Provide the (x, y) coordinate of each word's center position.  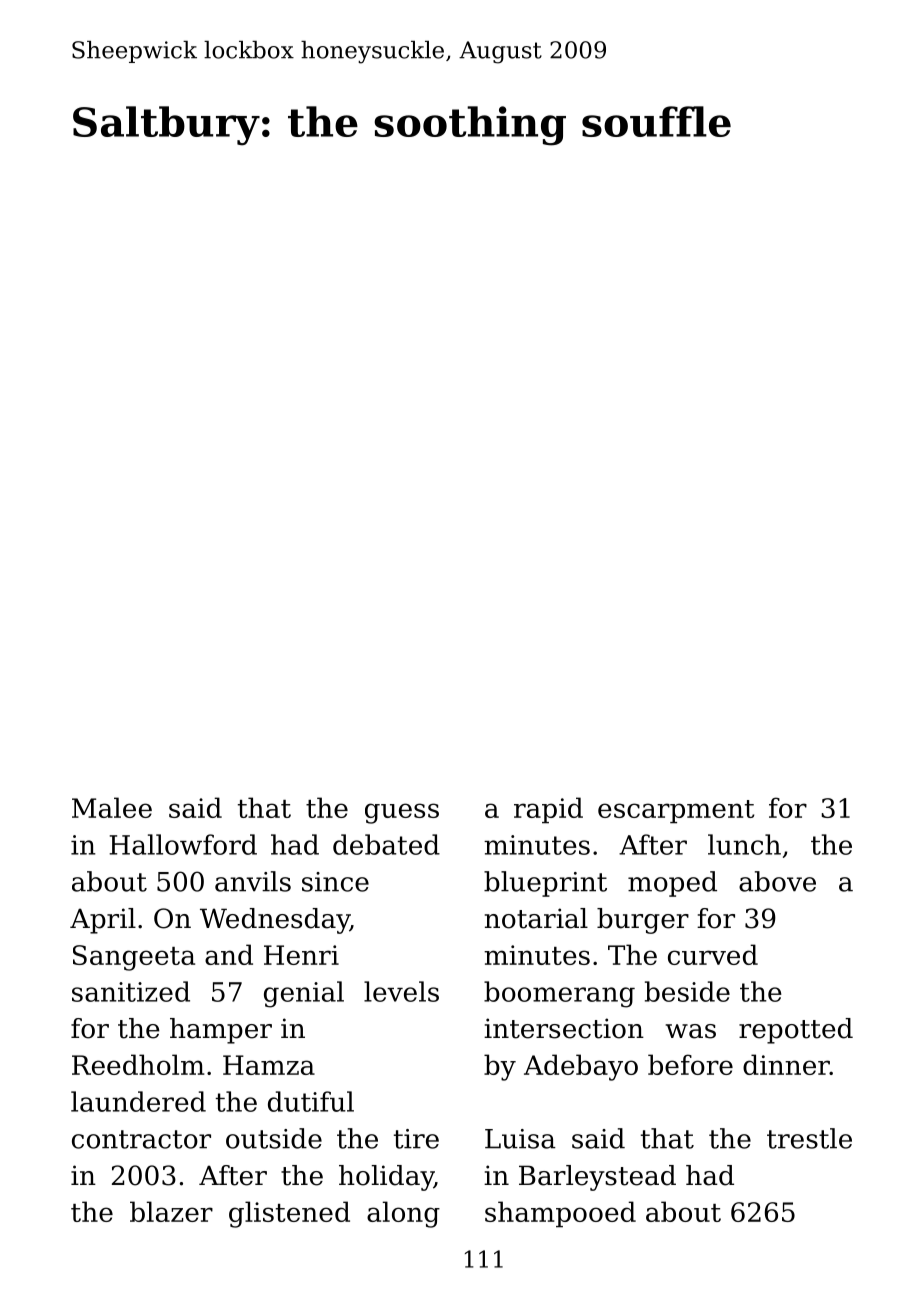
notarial (536, 918)
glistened (289, 1214)
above (777, 881)
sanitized (131, 991)
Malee (112, 807)
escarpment (676, 812)
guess (402, 813)
